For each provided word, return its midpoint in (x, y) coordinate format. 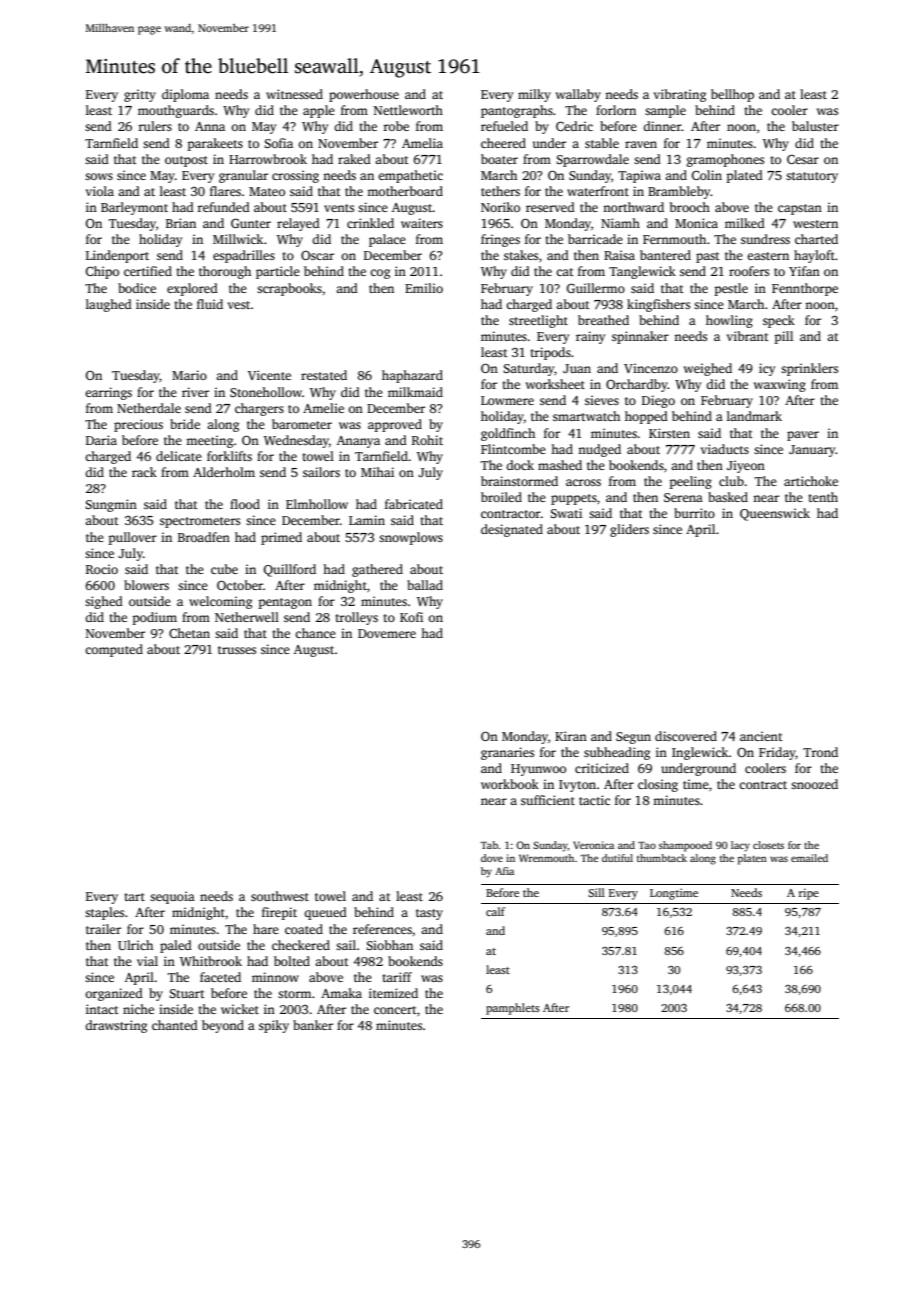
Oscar (317, 255)
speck (779, 321)
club (731, 481)
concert (395, 1010)
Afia (504, 871)
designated (512, 530)
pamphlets (513, 1009)
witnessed (294, 94)
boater (499, 159)
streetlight (538, 321)
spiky (274, 1026)
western (815, 224)
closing (658, 785)
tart (134, 897)
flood (245, 504)
